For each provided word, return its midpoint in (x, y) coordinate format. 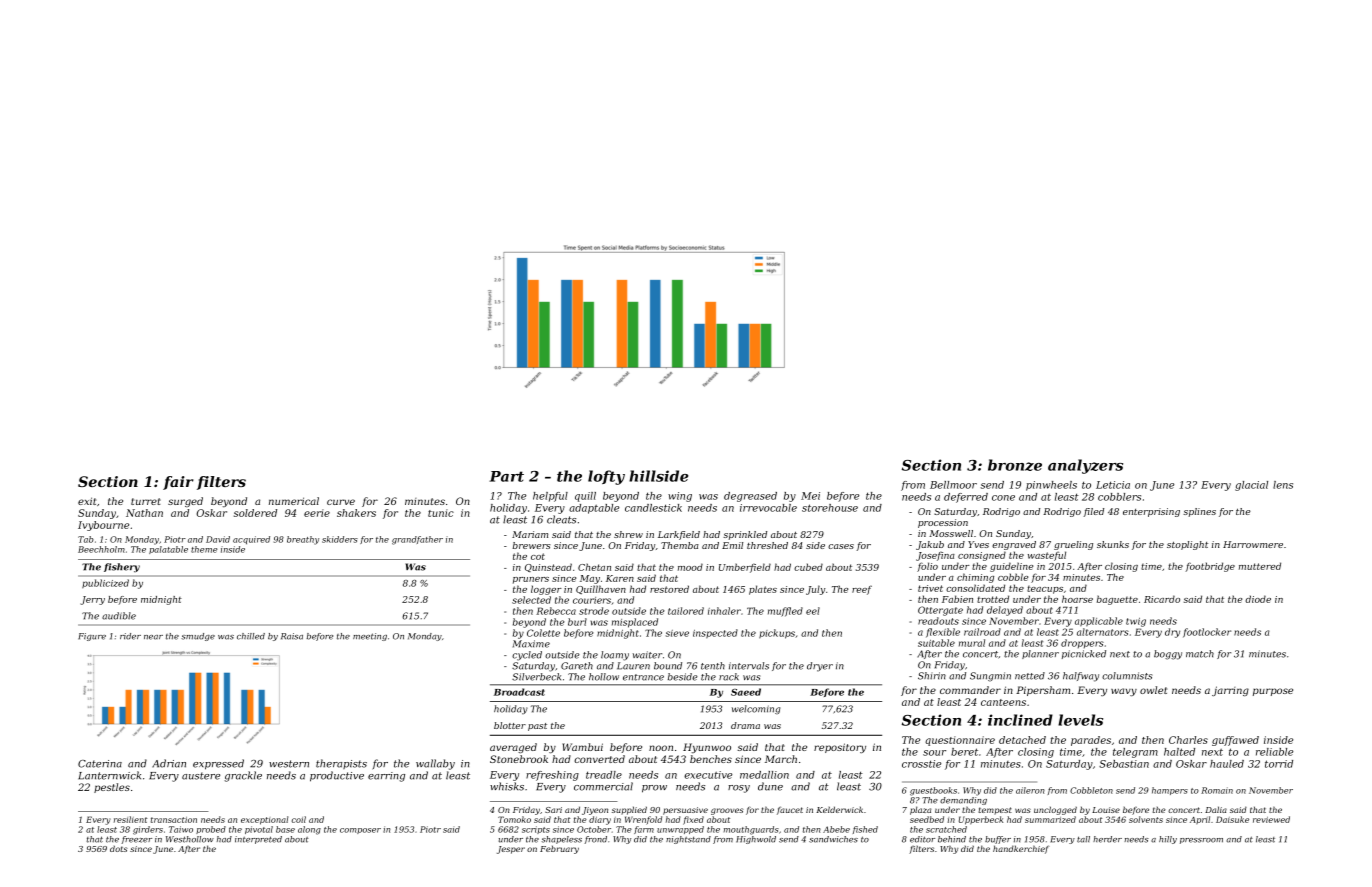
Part (506, 476)
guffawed (1235, 741)
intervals (749, 666)
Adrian (169, 763)
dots (119, 849)
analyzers (1085, 466)
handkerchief (1021, 849)
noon (661, 748)
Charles (1188, 740)
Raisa (292, 636)
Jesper (511, 850)
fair (178, 483)
